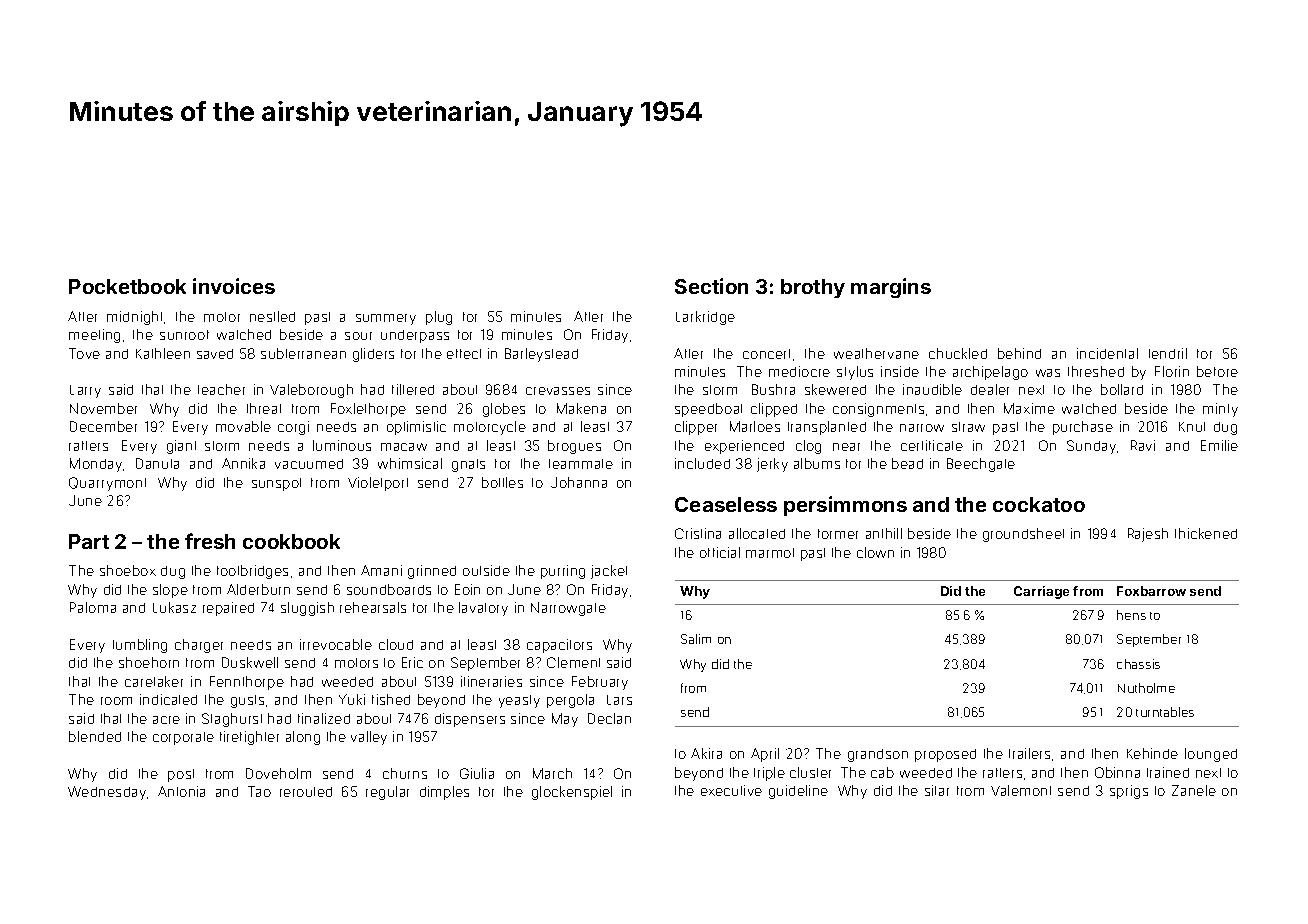  I want to click on cloud, so click(396, 644).
